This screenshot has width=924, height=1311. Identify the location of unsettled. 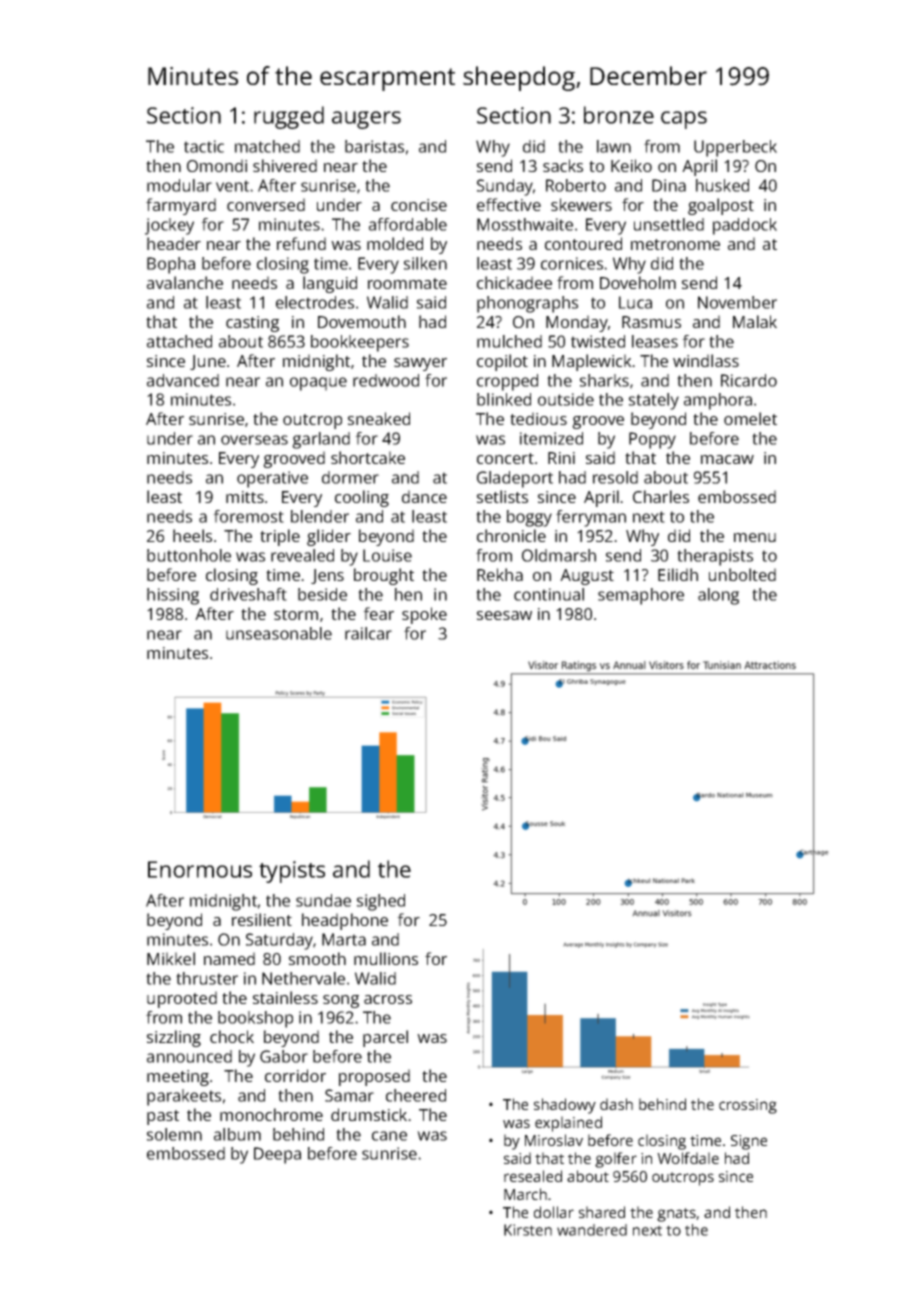
(669, 224).
